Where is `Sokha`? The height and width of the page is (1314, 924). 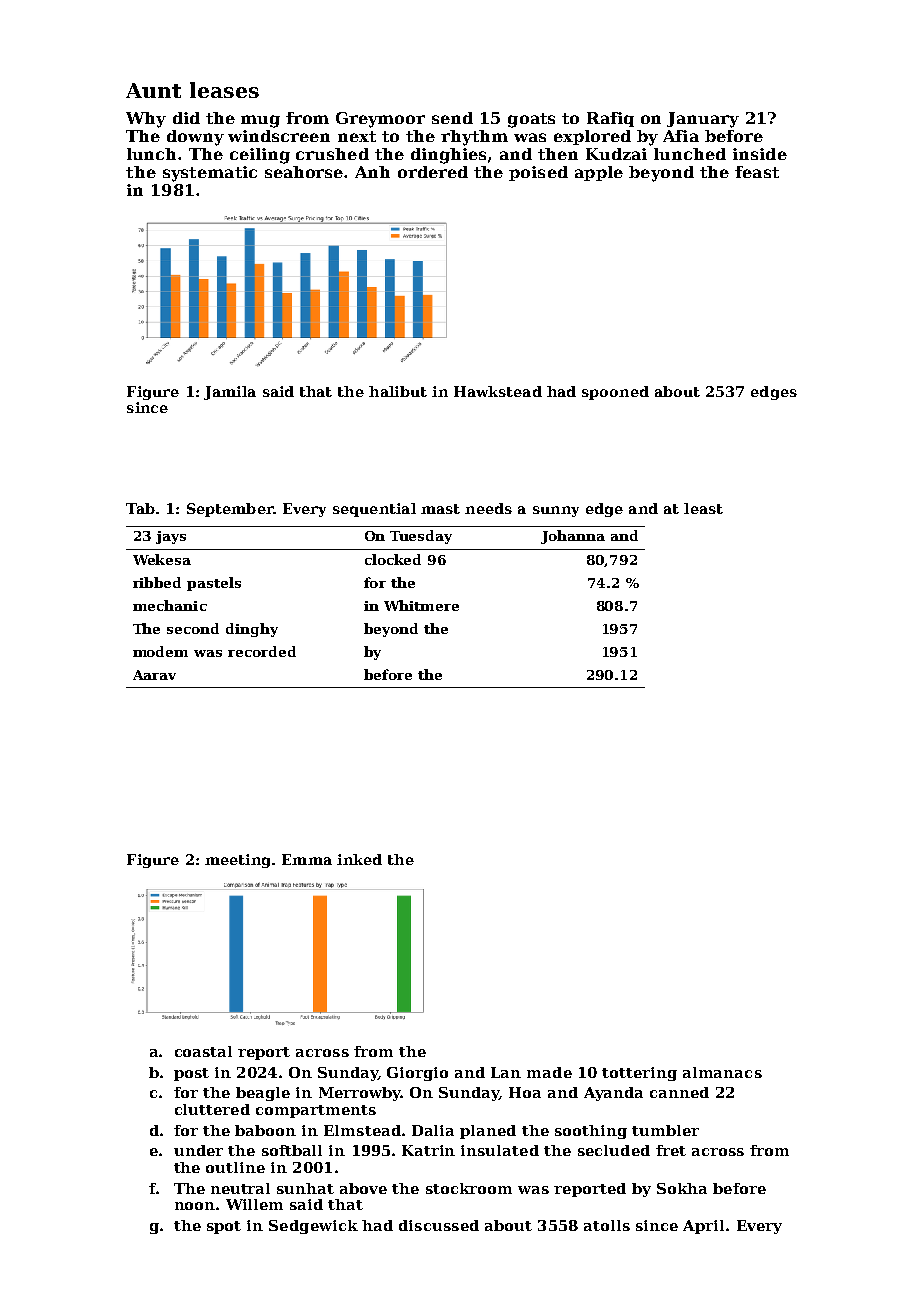
Sokha is located at coordinates (682, 1188).
